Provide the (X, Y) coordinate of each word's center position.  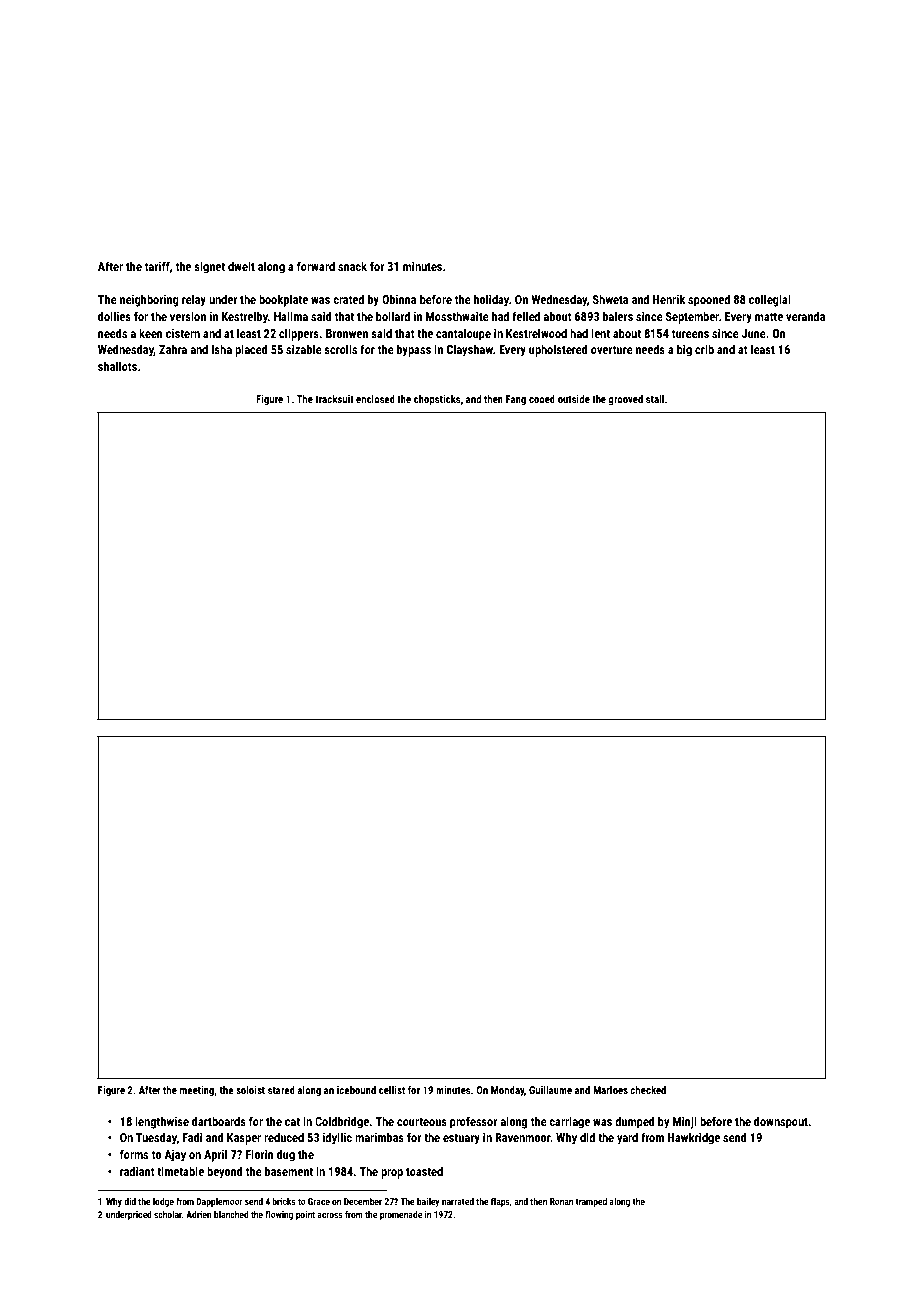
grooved (625, 400)
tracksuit (334, 399)
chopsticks (437, 400)
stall (655, 399)
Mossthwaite (457, 316)
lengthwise (162, 1122)
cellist (392, 1090)
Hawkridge (694, 1138)
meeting (197, 1091)
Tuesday (156, 1138)
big (684, 350)
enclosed (375, 399)
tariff (157, 266)
